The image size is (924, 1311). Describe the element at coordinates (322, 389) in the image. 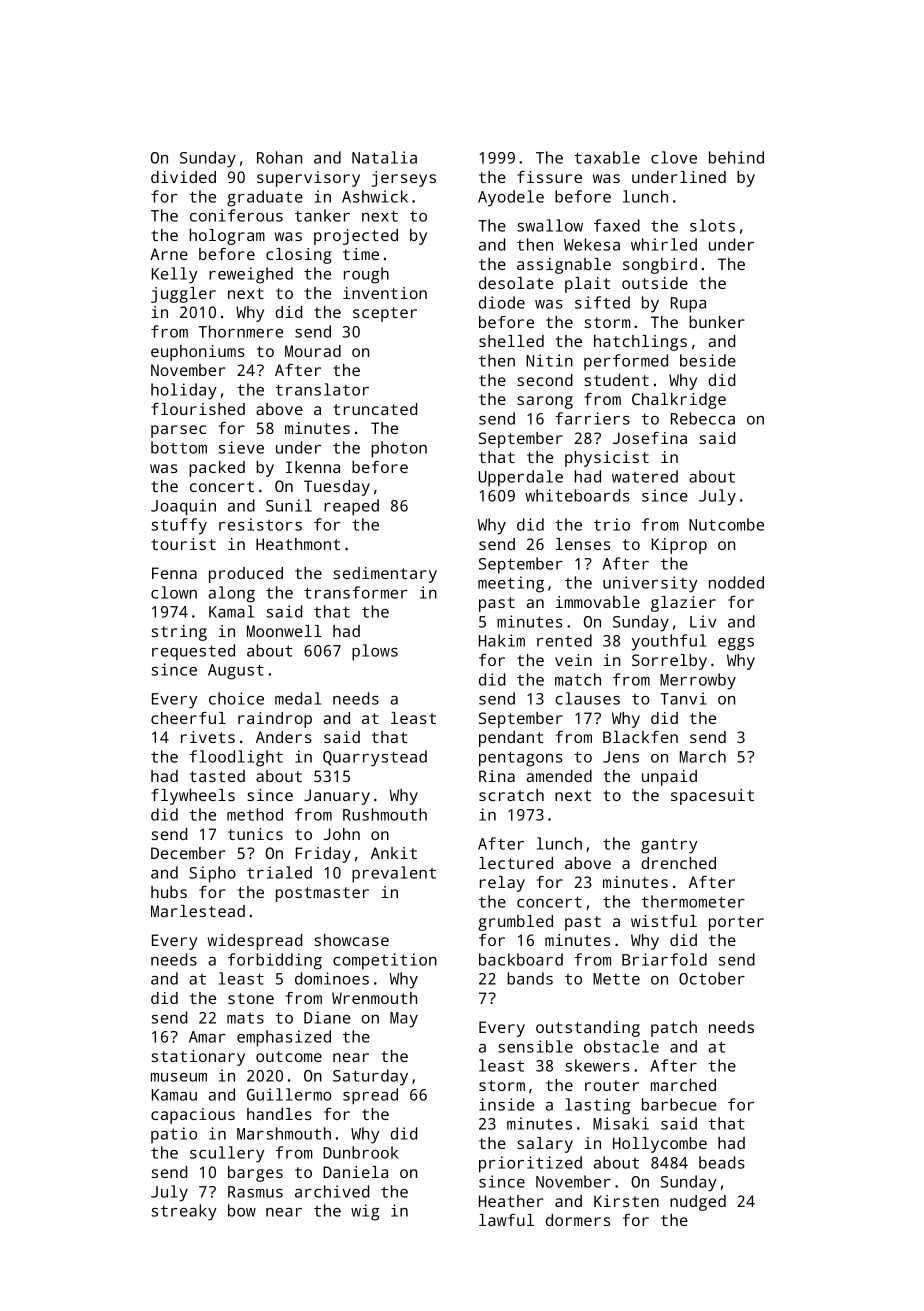

I see `translator` at that location.
